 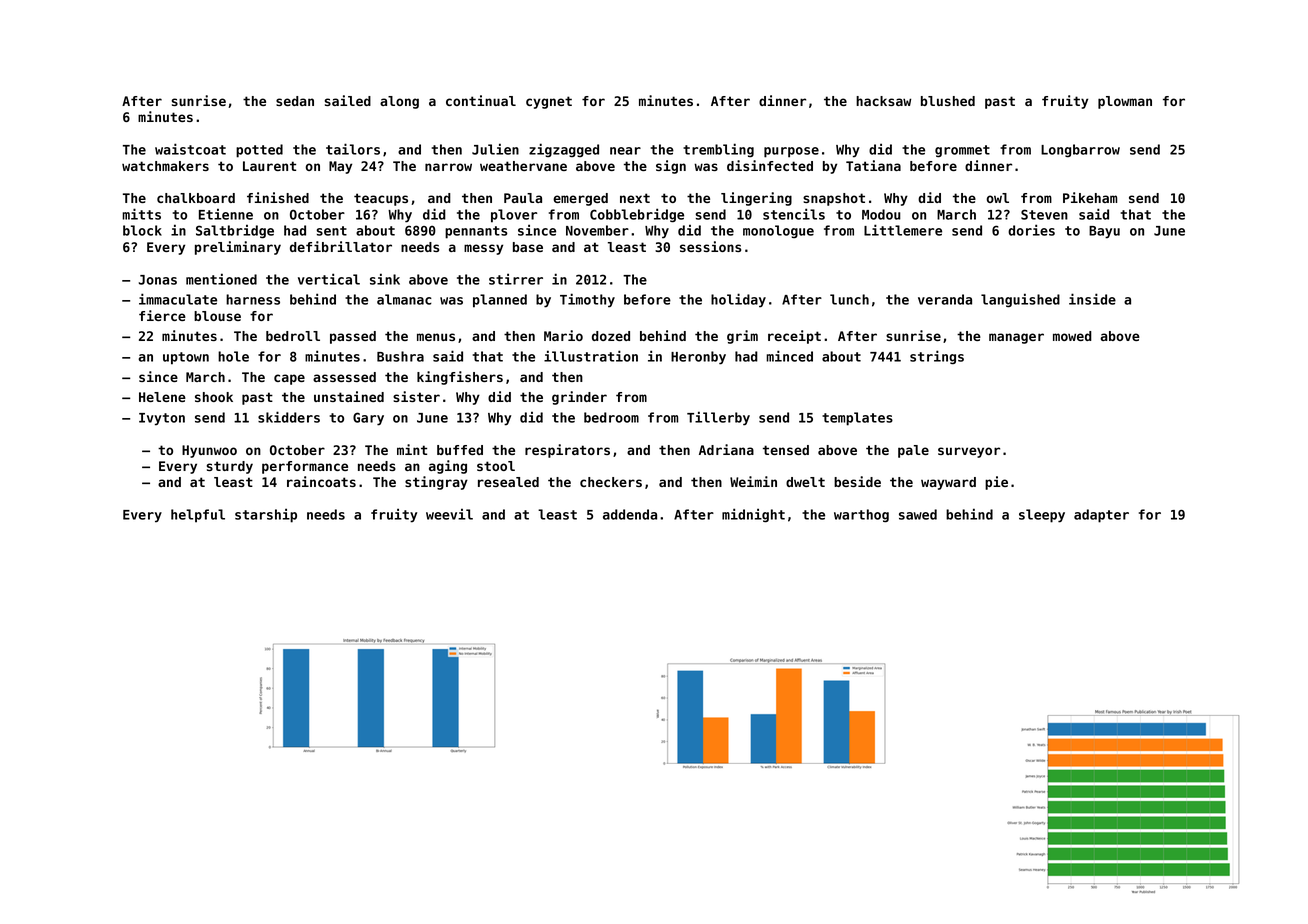 What do you see at coordinates (162, 315) in the page?
I see `fierce` at bounding box center [162, 315].
